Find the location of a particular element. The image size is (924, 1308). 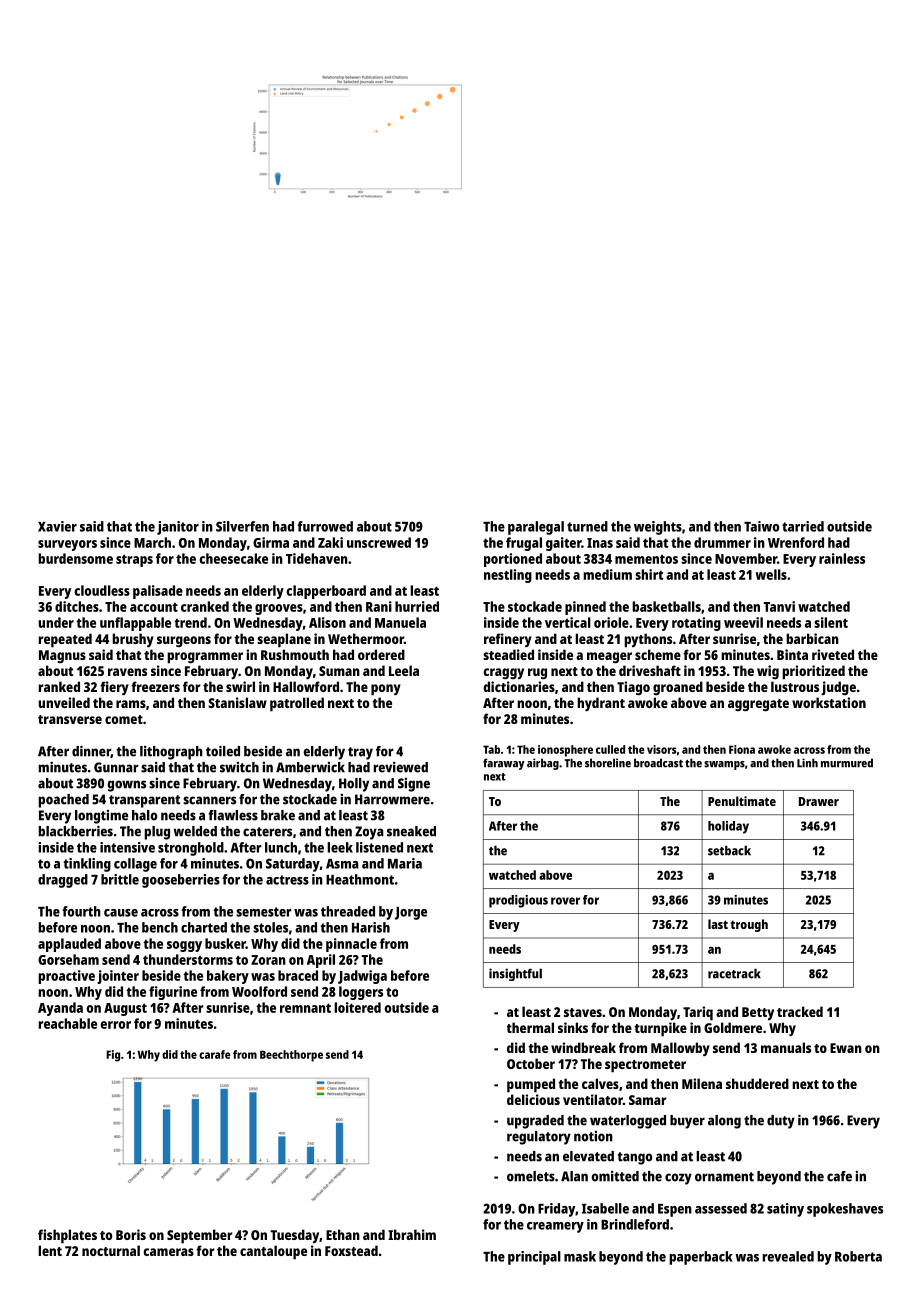

Drawer is located at coordinates (819, 801).
